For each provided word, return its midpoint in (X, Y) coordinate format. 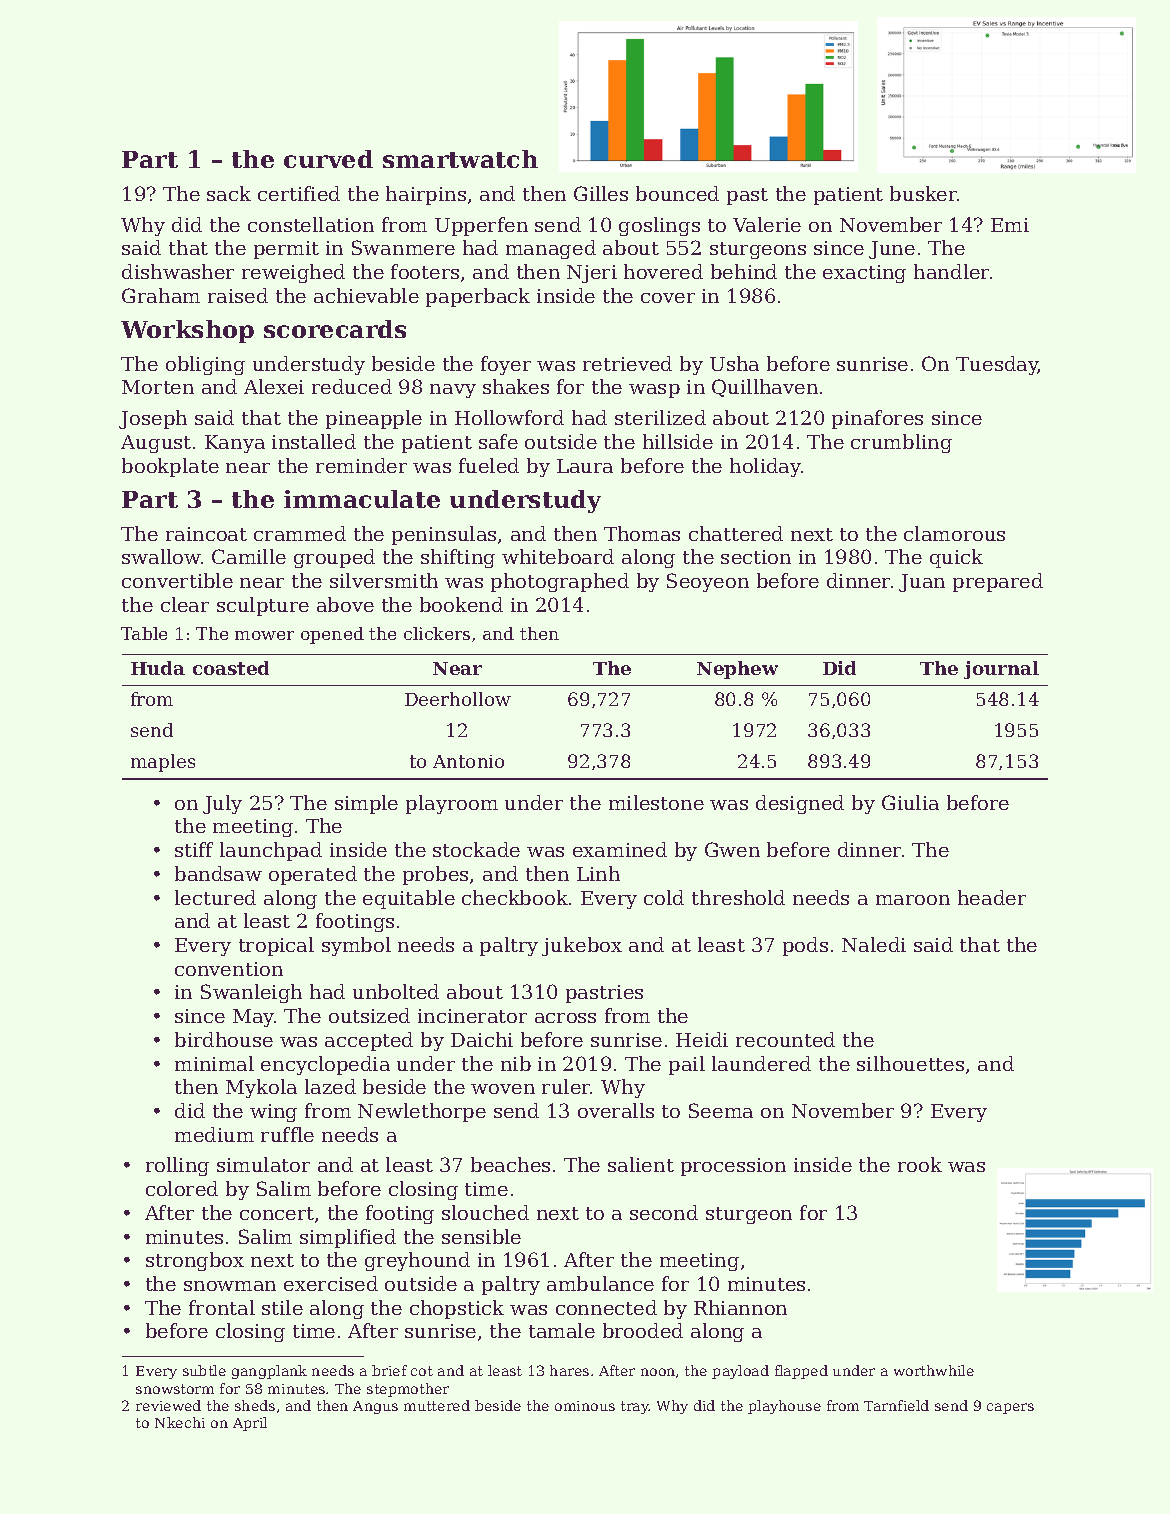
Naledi (874, 944)
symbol (356, 946)
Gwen (732, 849)
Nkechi (180, 1422)
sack (229, 193)
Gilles (601, 193)
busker (924, 193)
